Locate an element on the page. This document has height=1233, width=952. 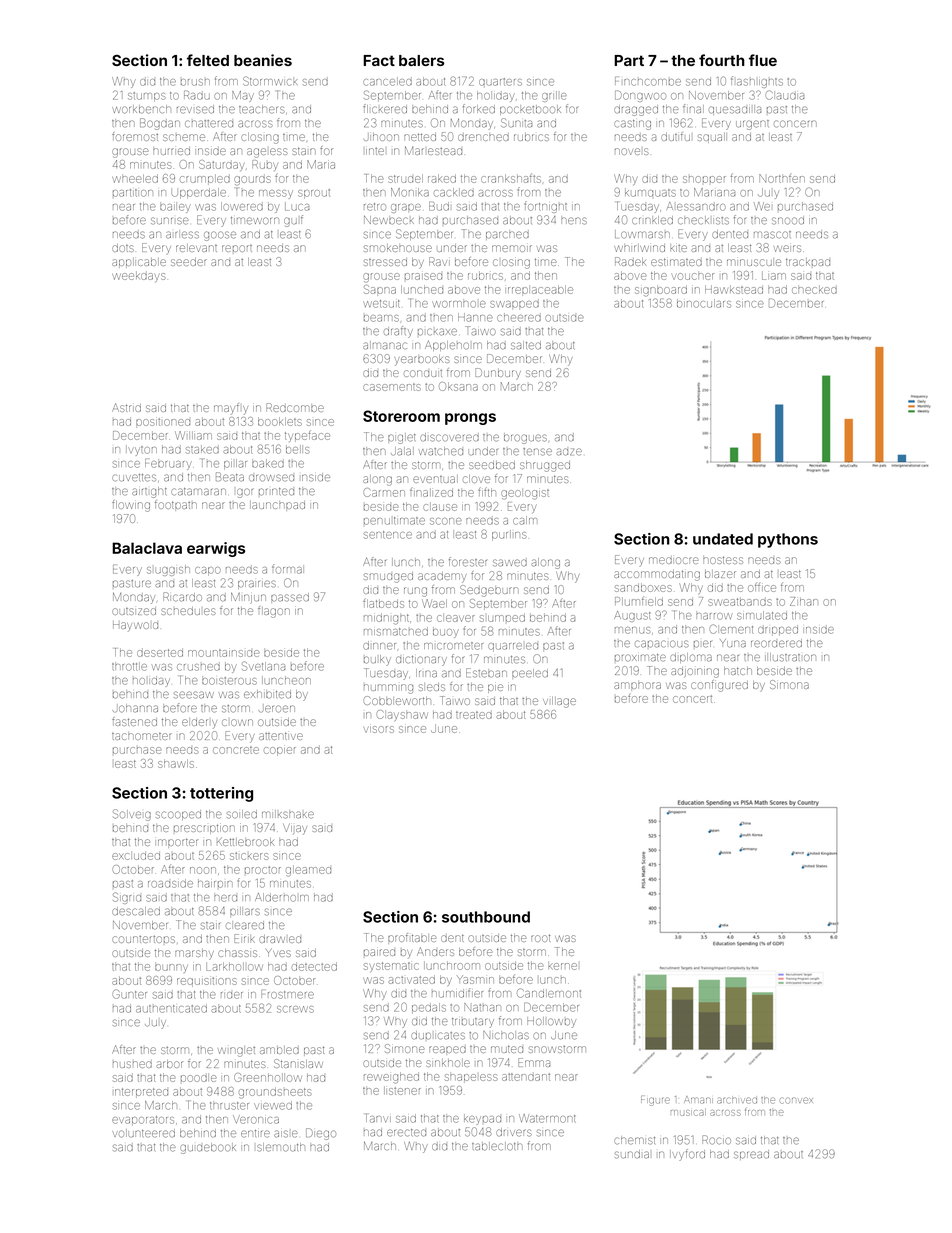
prescription is located at coordinates (204, 829).
